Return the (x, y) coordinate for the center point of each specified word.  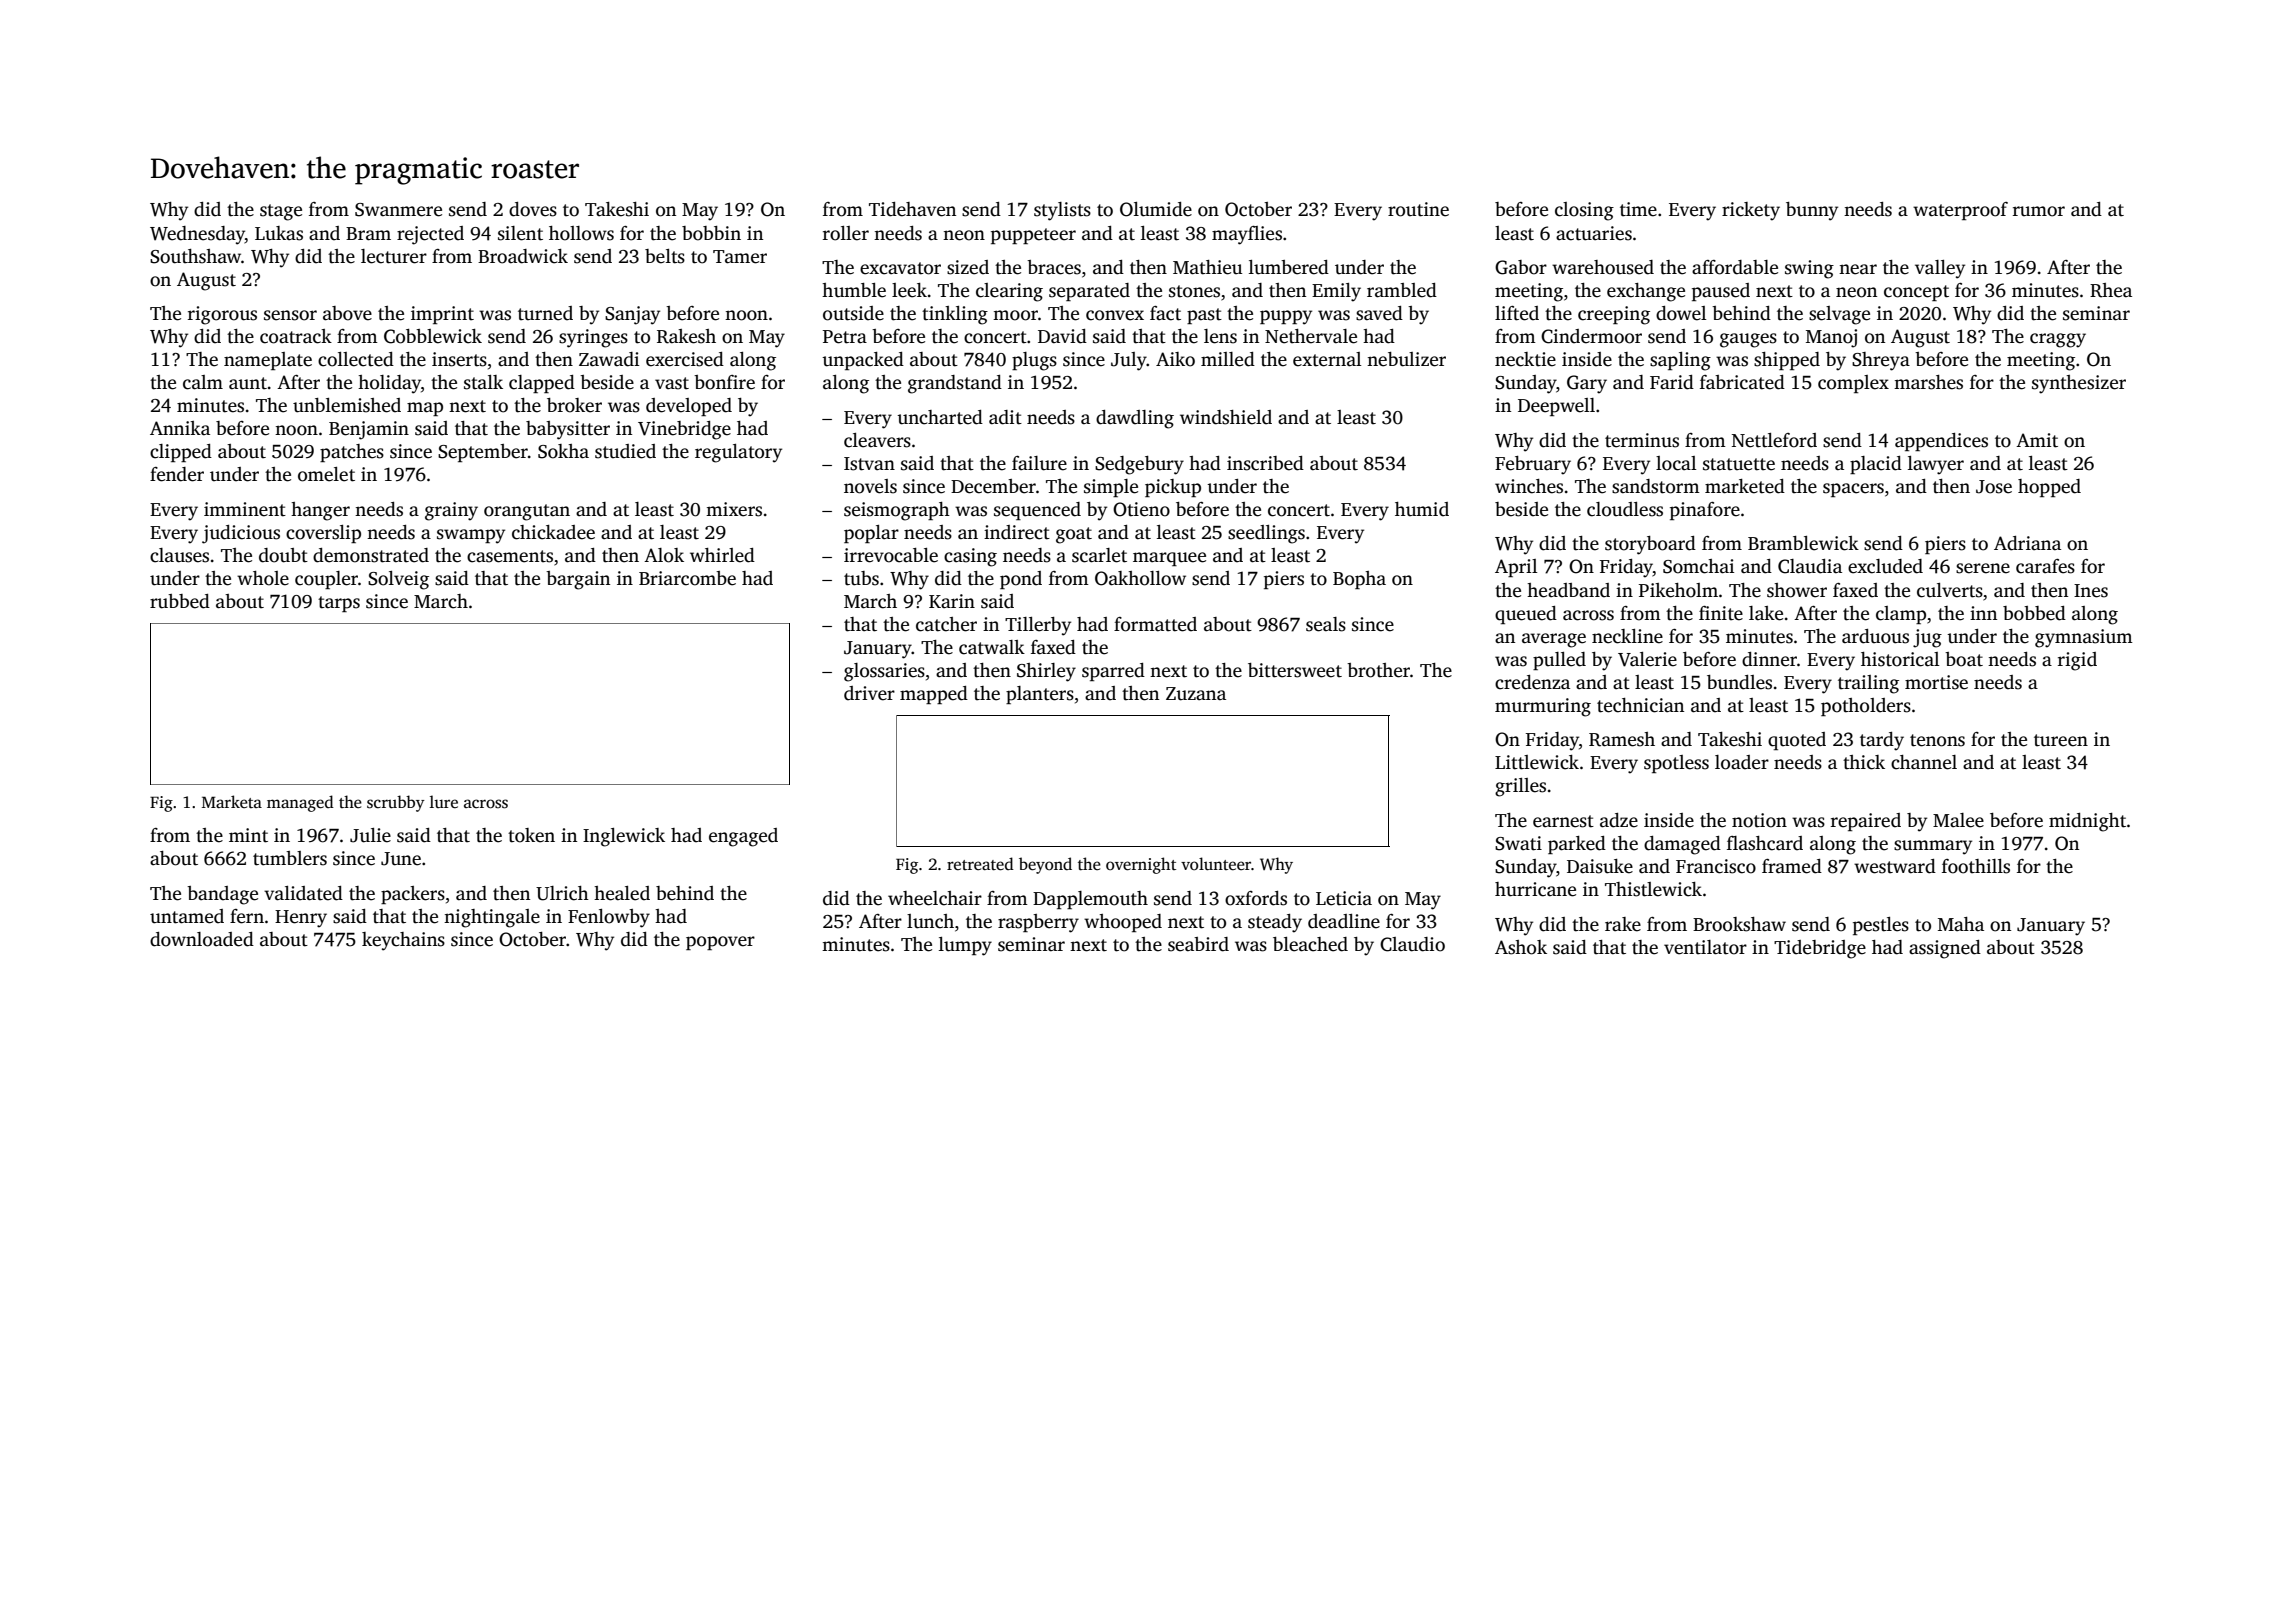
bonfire (724, 382)
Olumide (1156, 209)
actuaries (1594, 233)
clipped (181, 453)
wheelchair (935, 898)
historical (1900, 659)
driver (869, 693)
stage (281, 212)
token (531, 835)
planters (1040, 695)
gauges (1748, 340)
